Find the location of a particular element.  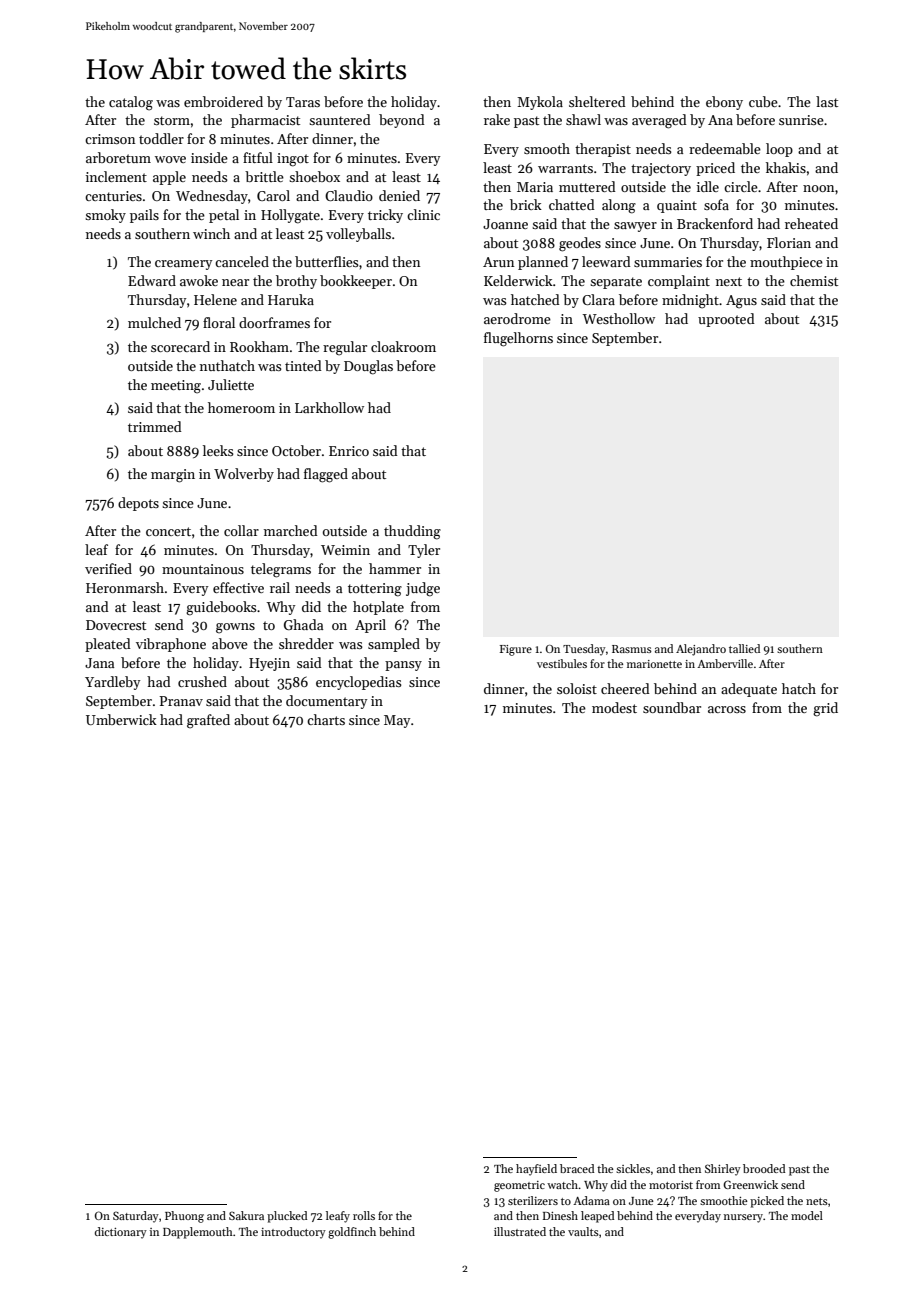

complaint is located at coordinates (679, 282).
